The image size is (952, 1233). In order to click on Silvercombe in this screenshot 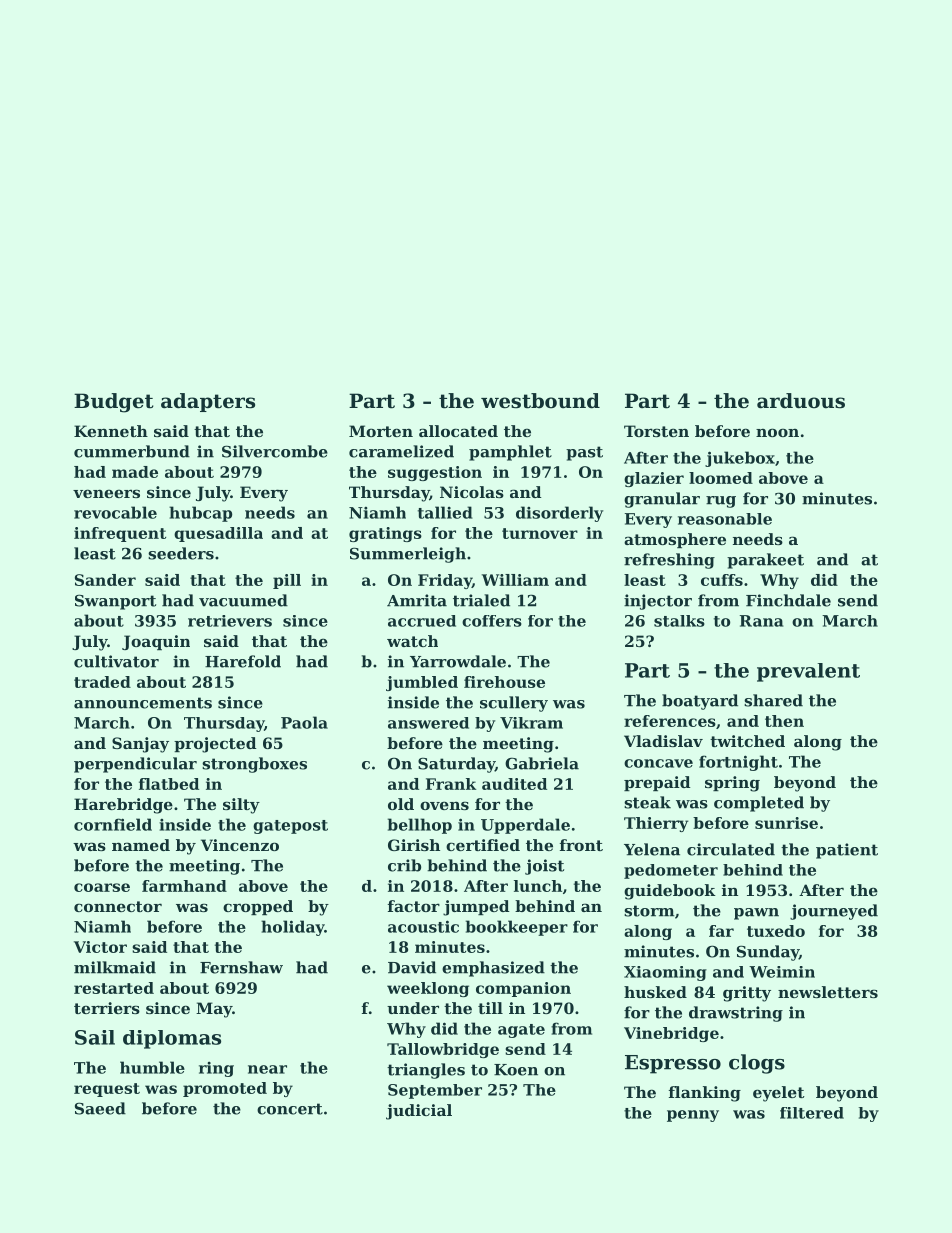, I will do `click(275, 451)`.
